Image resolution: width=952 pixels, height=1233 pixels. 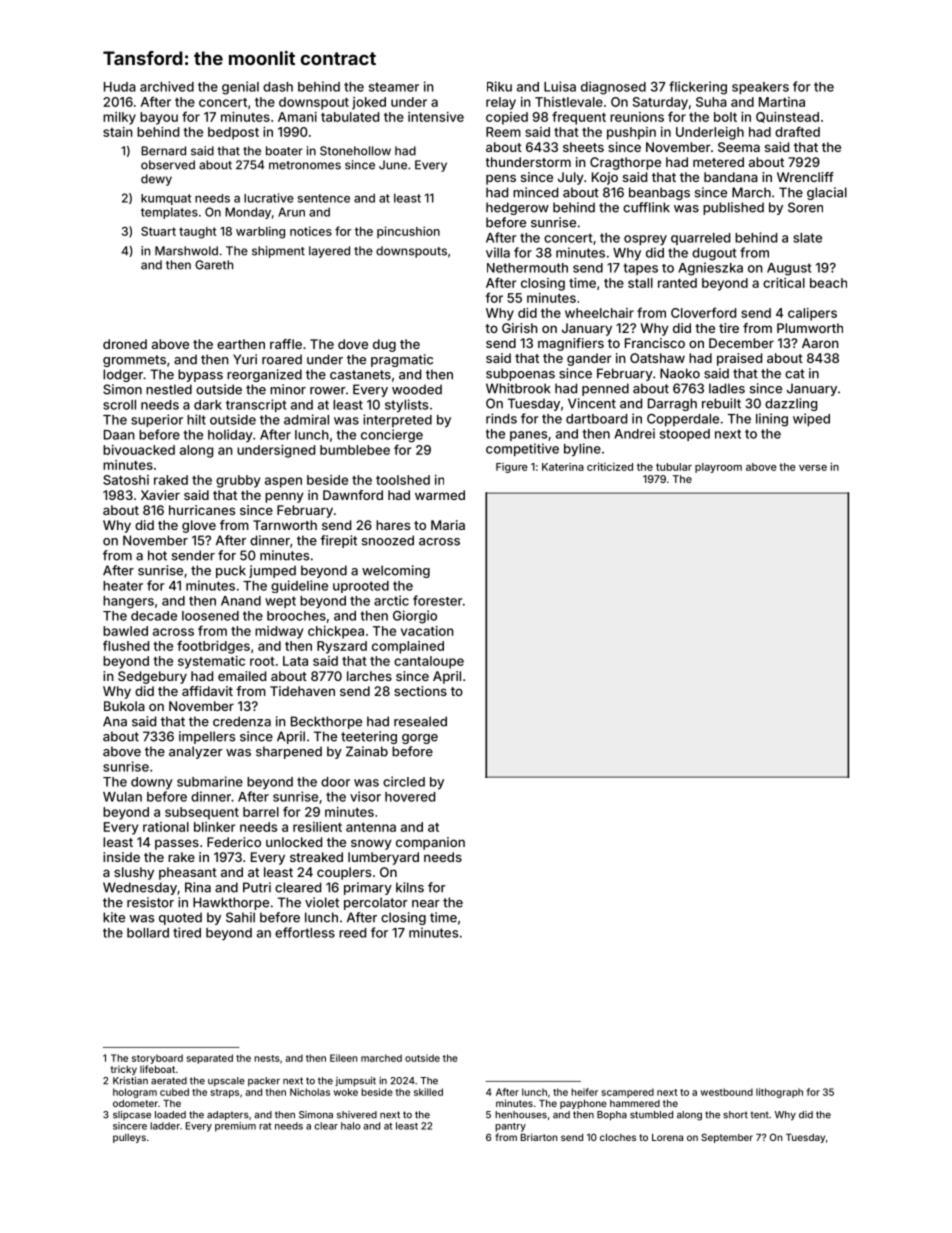 I want to click on bayou, so click(x=159, y=118).
